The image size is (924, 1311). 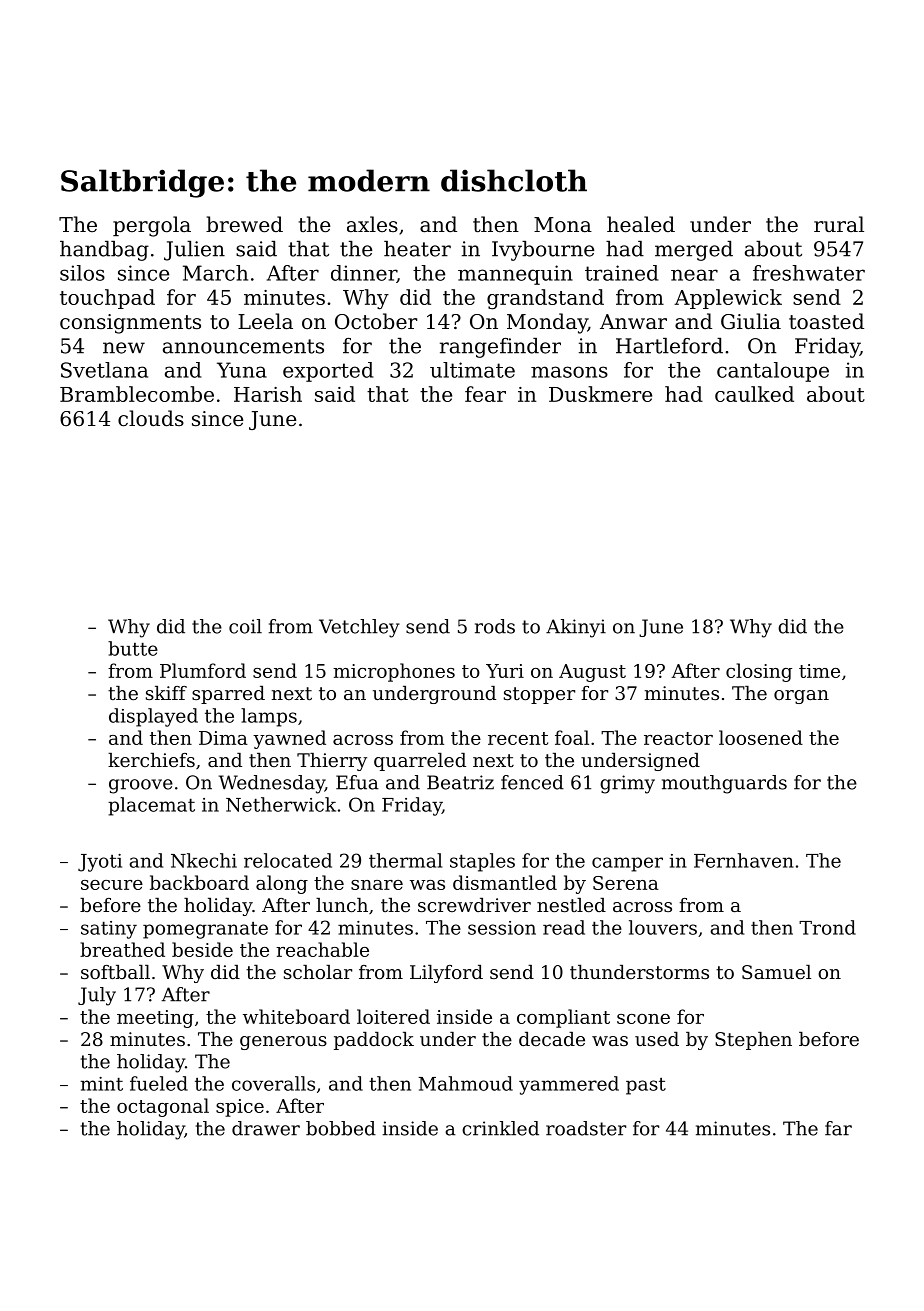 I want to click on along, so click(x=282, y=884).
